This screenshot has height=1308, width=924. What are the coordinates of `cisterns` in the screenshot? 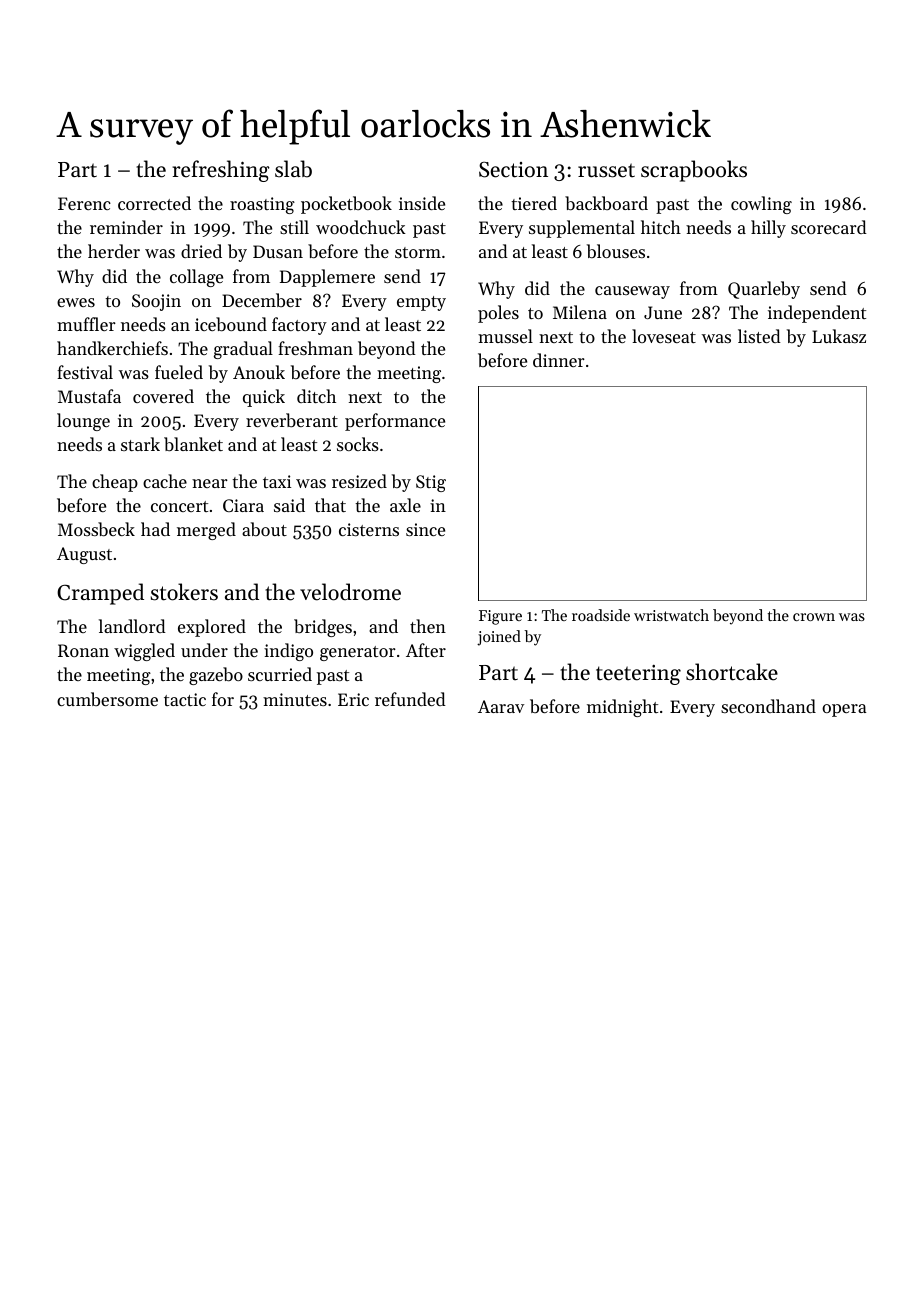 It's located at (369, 529).
